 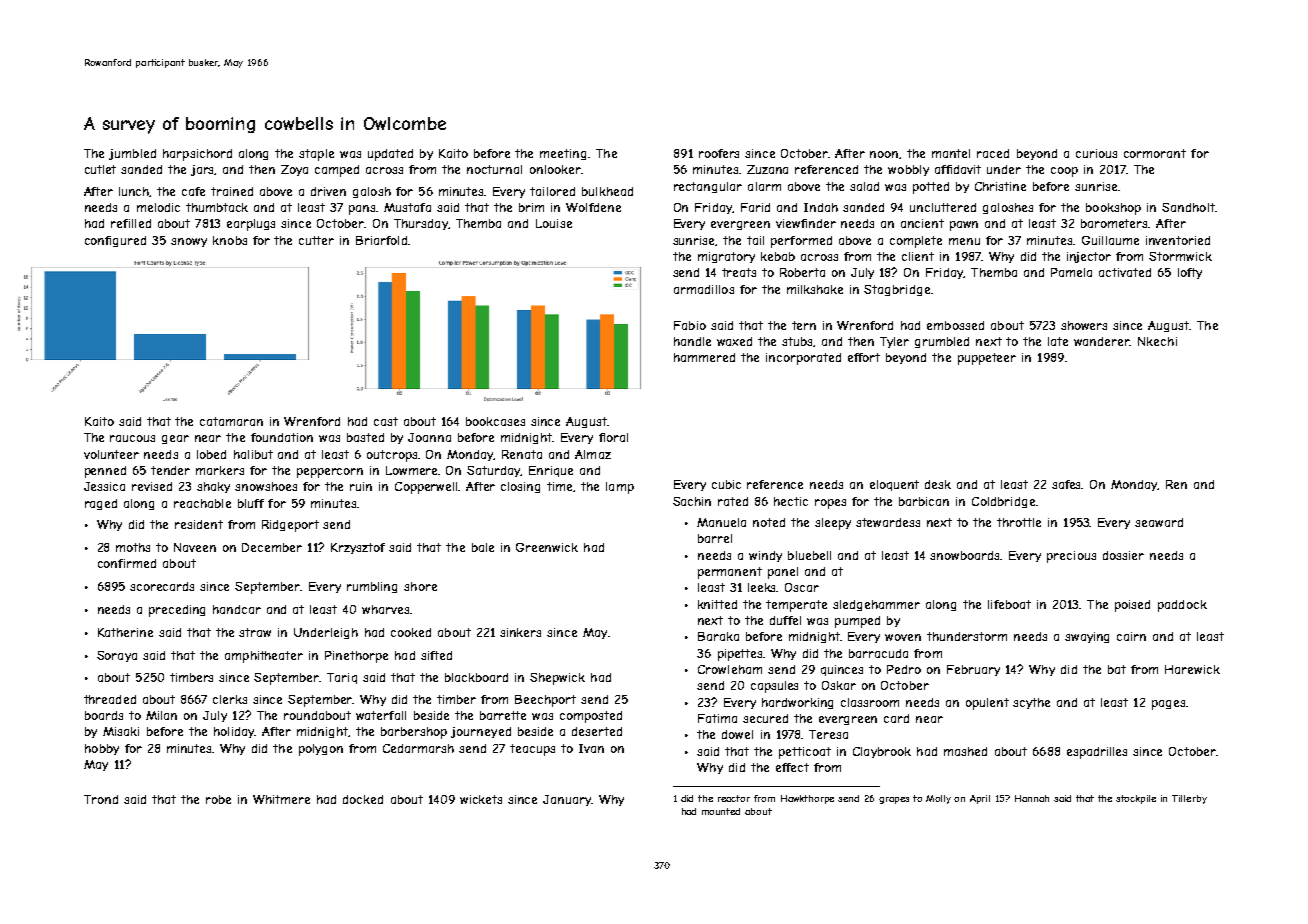 What do you see at coordinates (1067, 484) in the screenshot?
I see `safes` at bounding box center [1067, 484].
